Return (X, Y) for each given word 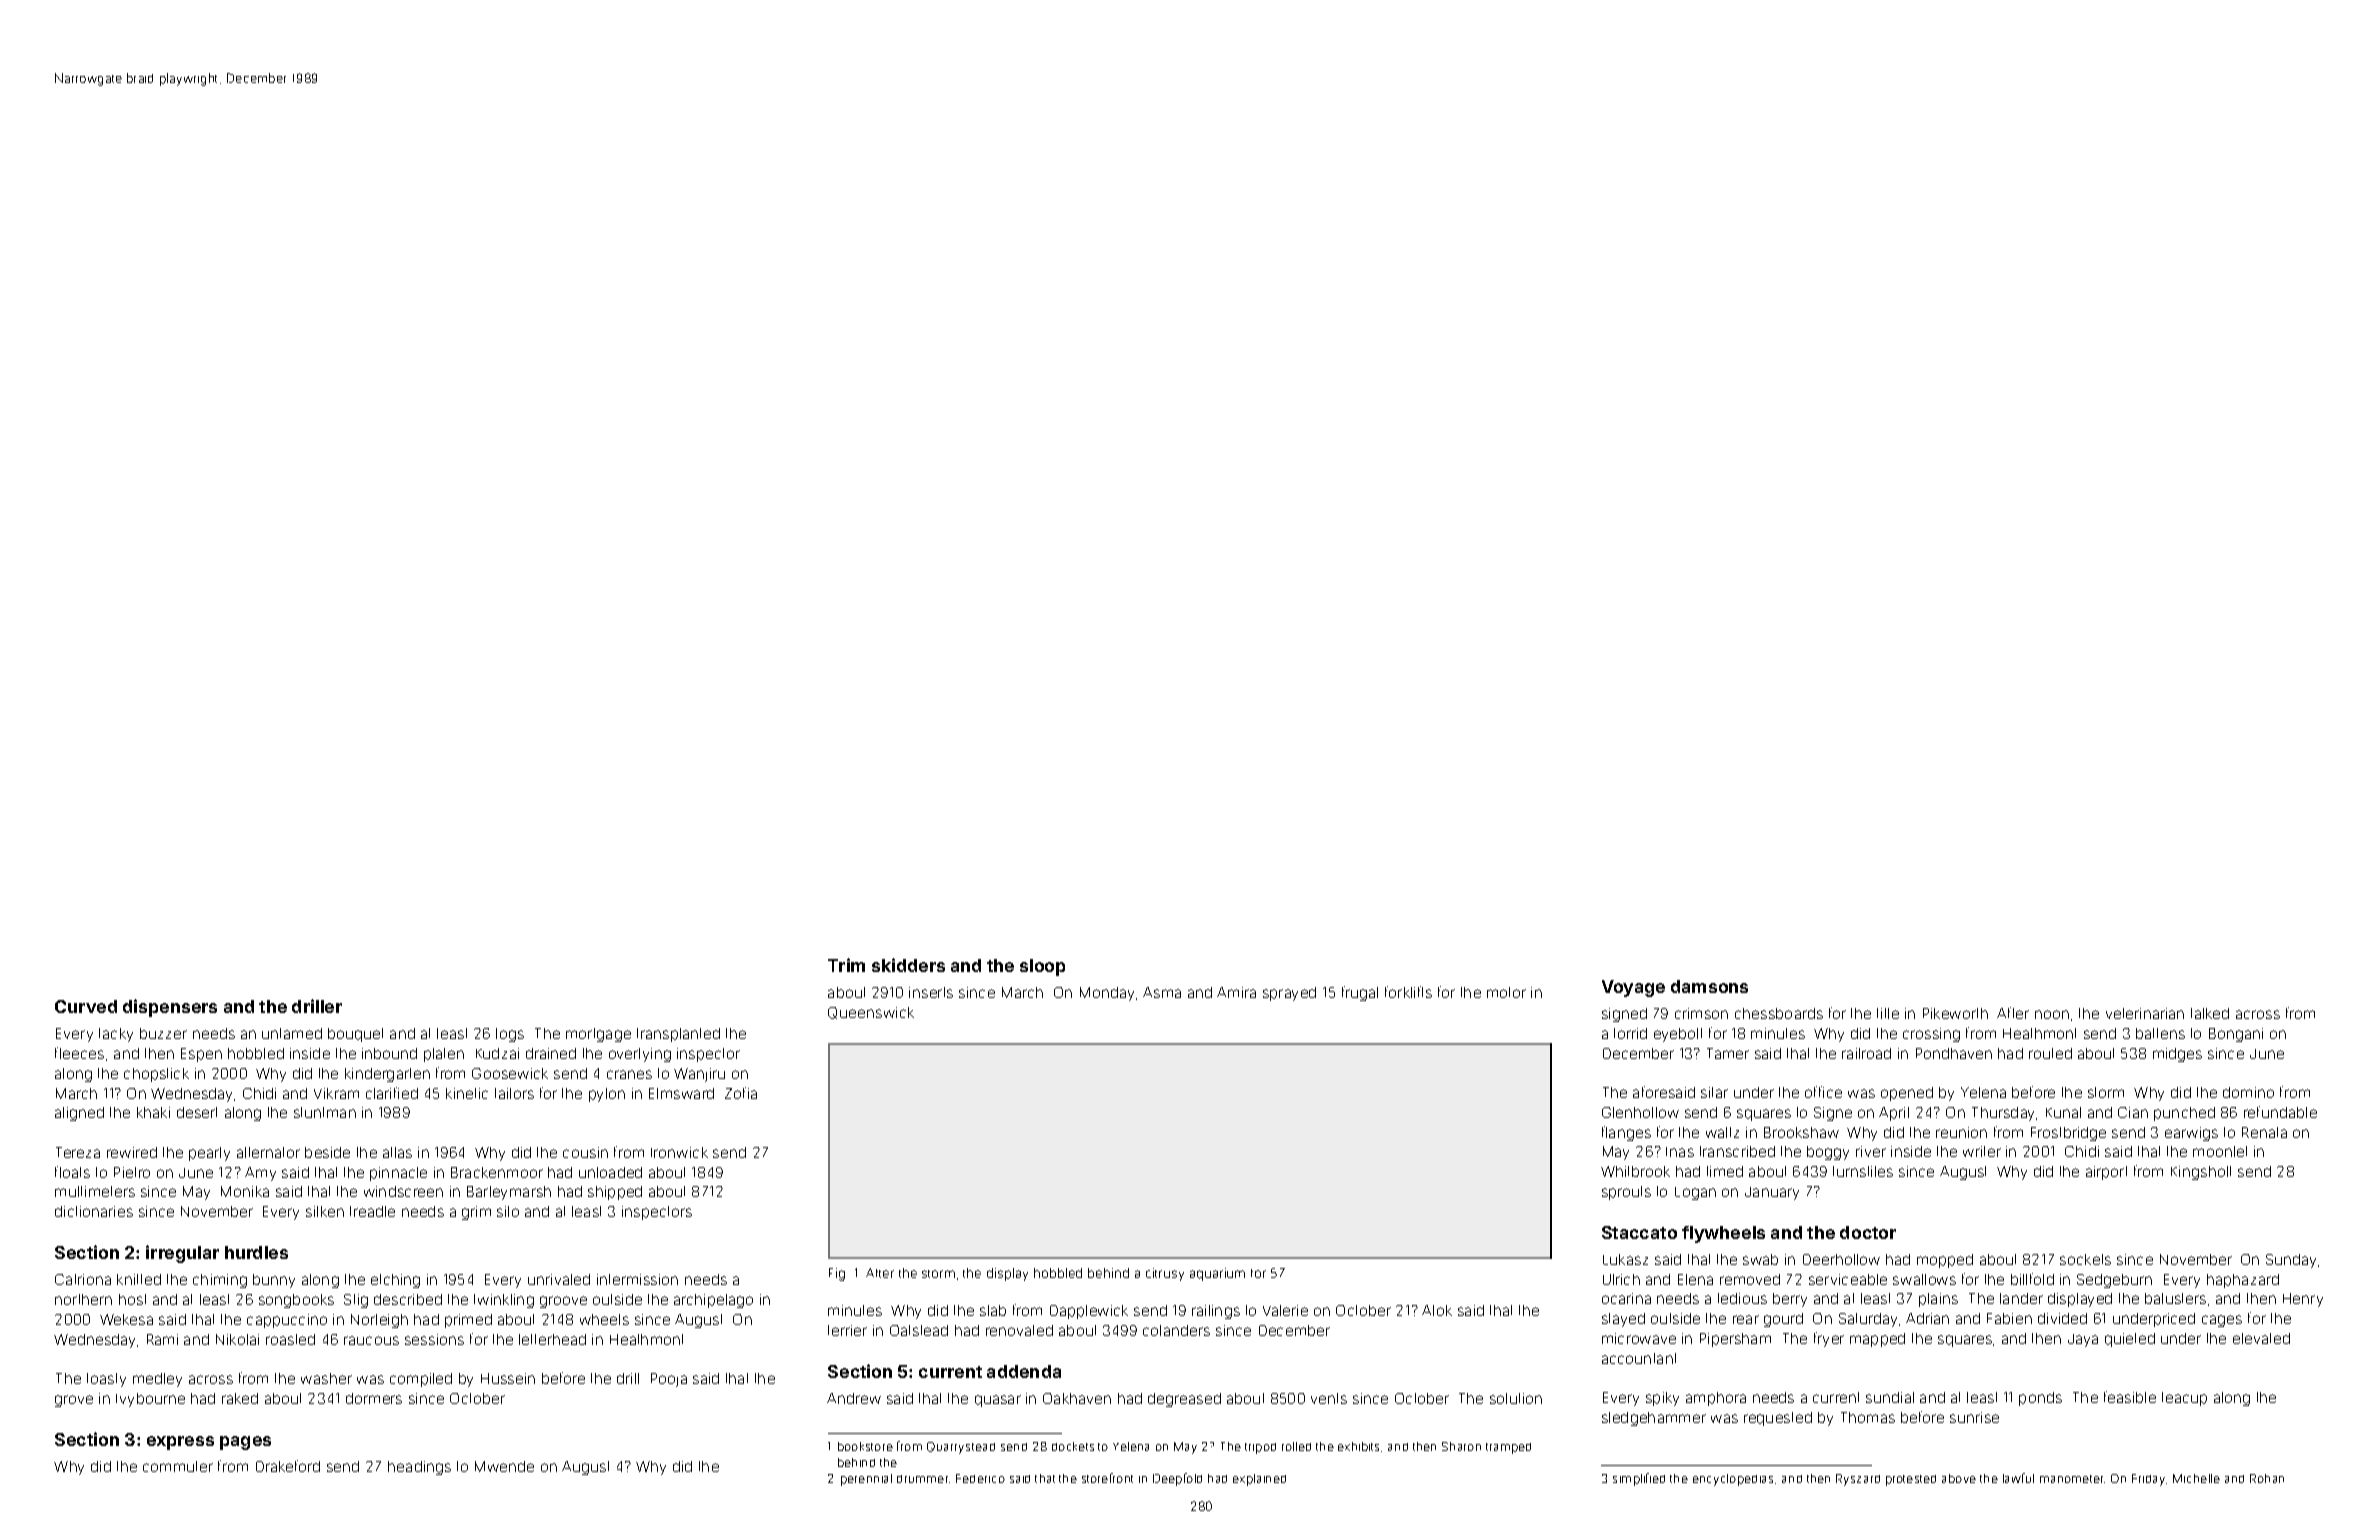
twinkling (504, 1301)
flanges (1626, 1133)
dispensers (170, 1008)
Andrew (854, 1398)
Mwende (504, 1466)
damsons (1709, 986)
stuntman (325, 1112)
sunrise (1974, 1417)
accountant (1639, 1358)
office (1823, 1092)
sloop (1042, 967)
